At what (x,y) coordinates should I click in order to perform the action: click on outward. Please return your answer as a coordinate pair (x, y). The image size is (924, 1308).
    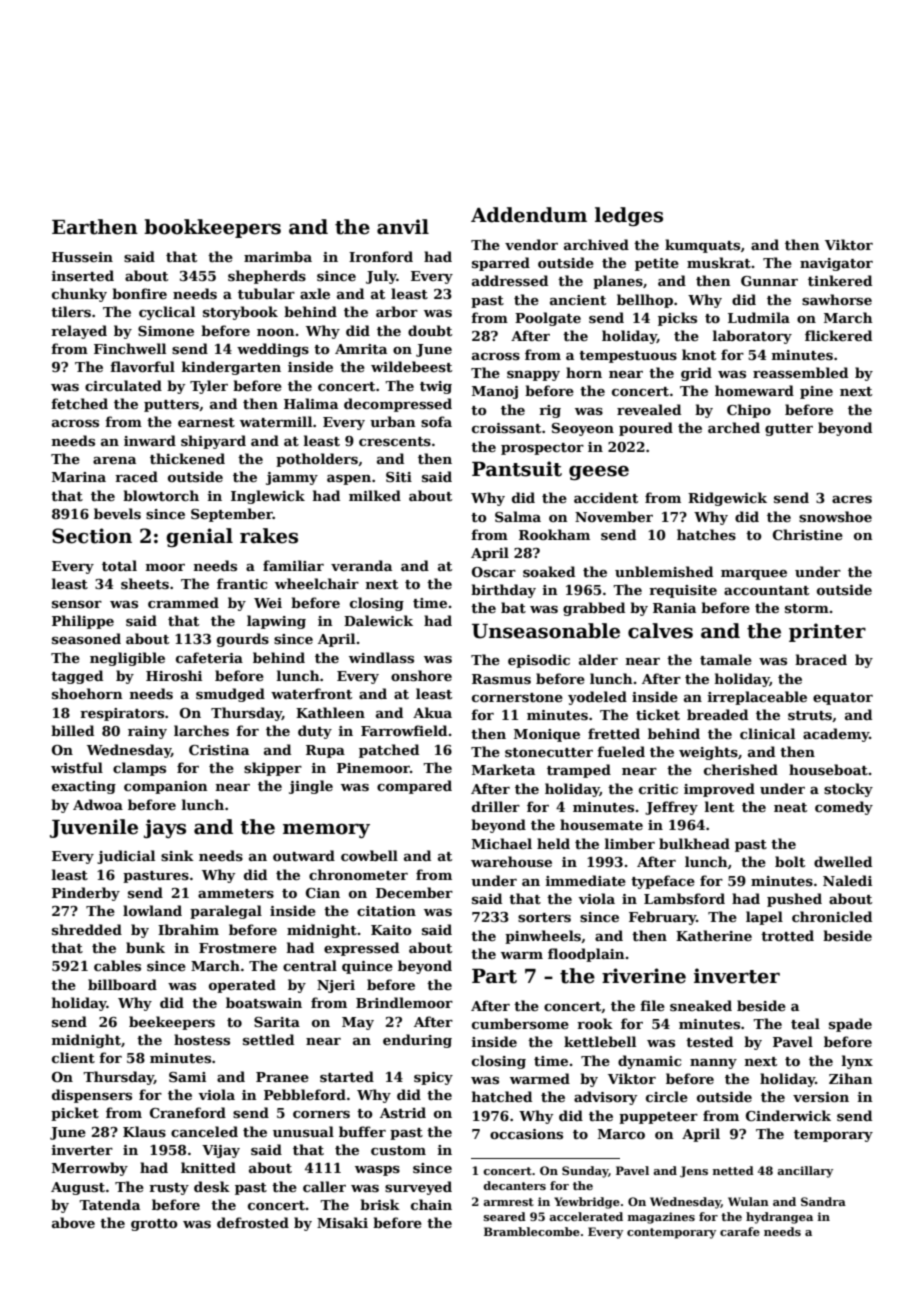
    Looking at the image, I should click on (304, 855).
